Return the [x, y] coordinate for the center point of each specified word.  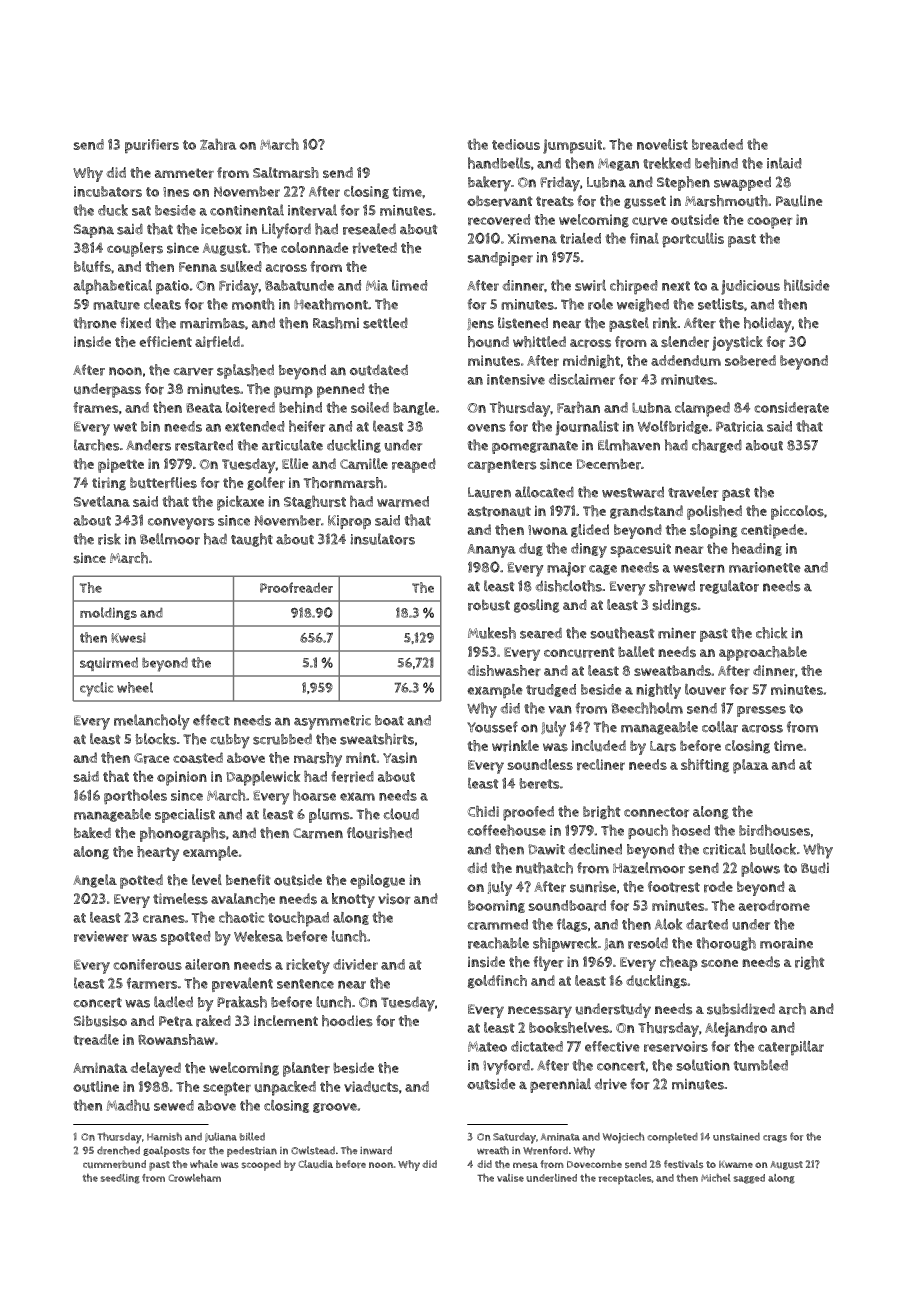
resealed [369, 229]
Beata [204, 408]
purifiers [152, 146]
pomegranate [535, 447]
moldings [108, 613]
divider [355, 964]
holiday [768, 325]
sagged [749, 1179]
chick [771, 633]
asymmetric [332, 722]
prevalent [242, 984]
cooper [770, 223]
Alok [669, 924]
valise [510, 1178]
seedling [120, 1179]
